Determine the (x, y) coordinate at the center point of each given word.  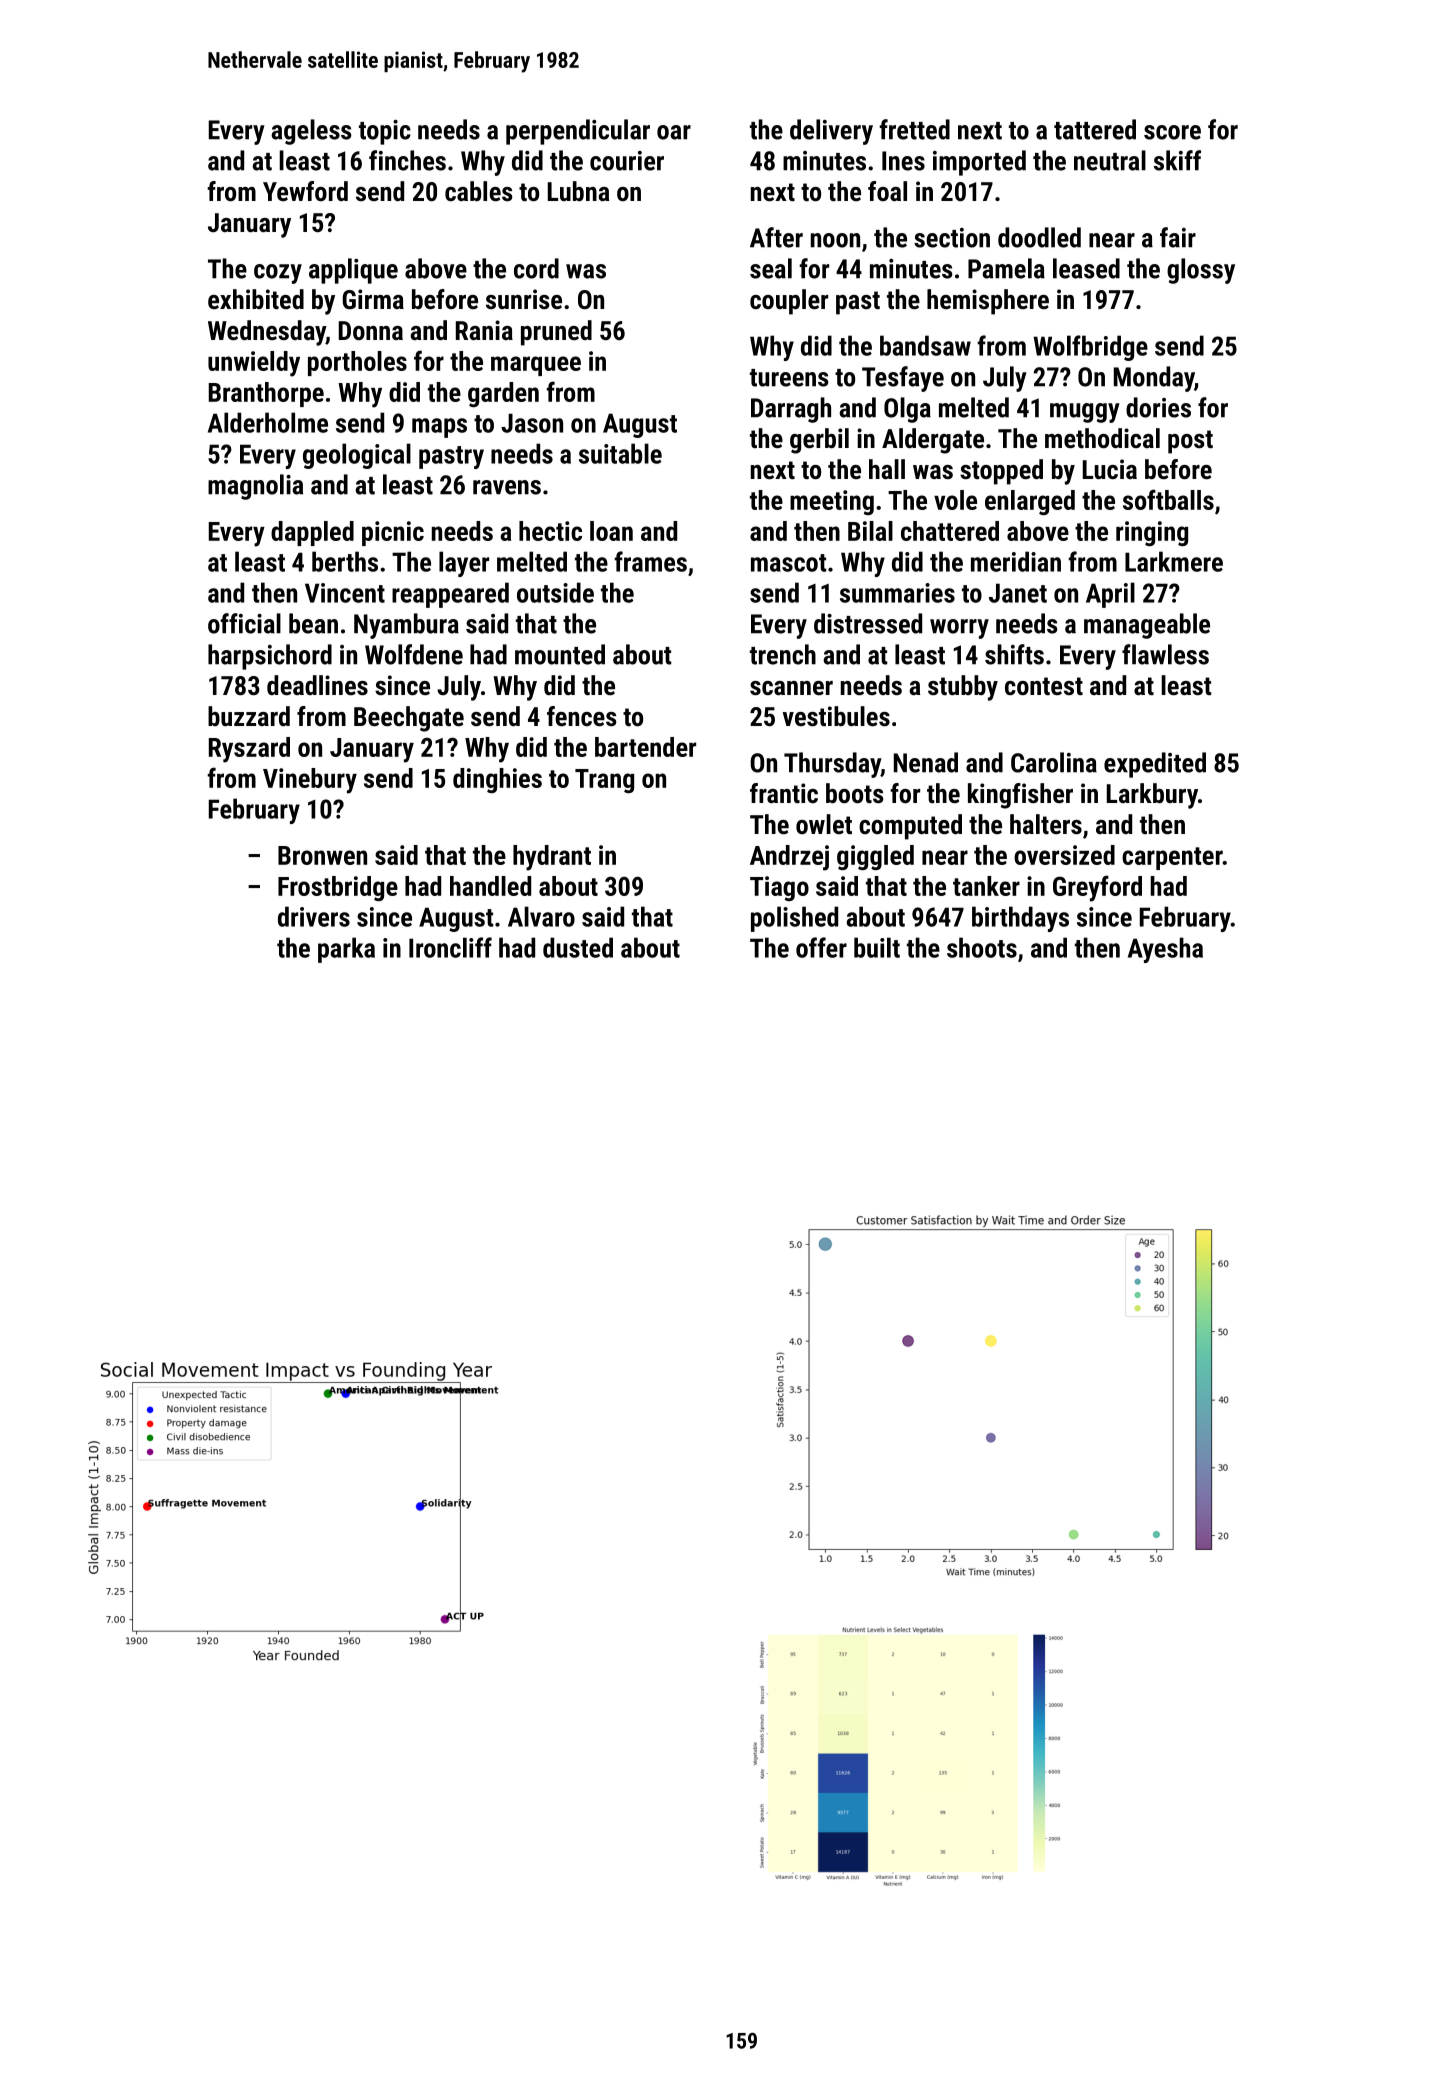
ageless (311, 132)
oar (674, 132)
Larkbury (1152, 796)
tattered (1095, 129)
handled (490, 886)
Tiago (779, 888)
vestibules (836, 716)
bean (313, 623)
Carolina (1054, 762)
